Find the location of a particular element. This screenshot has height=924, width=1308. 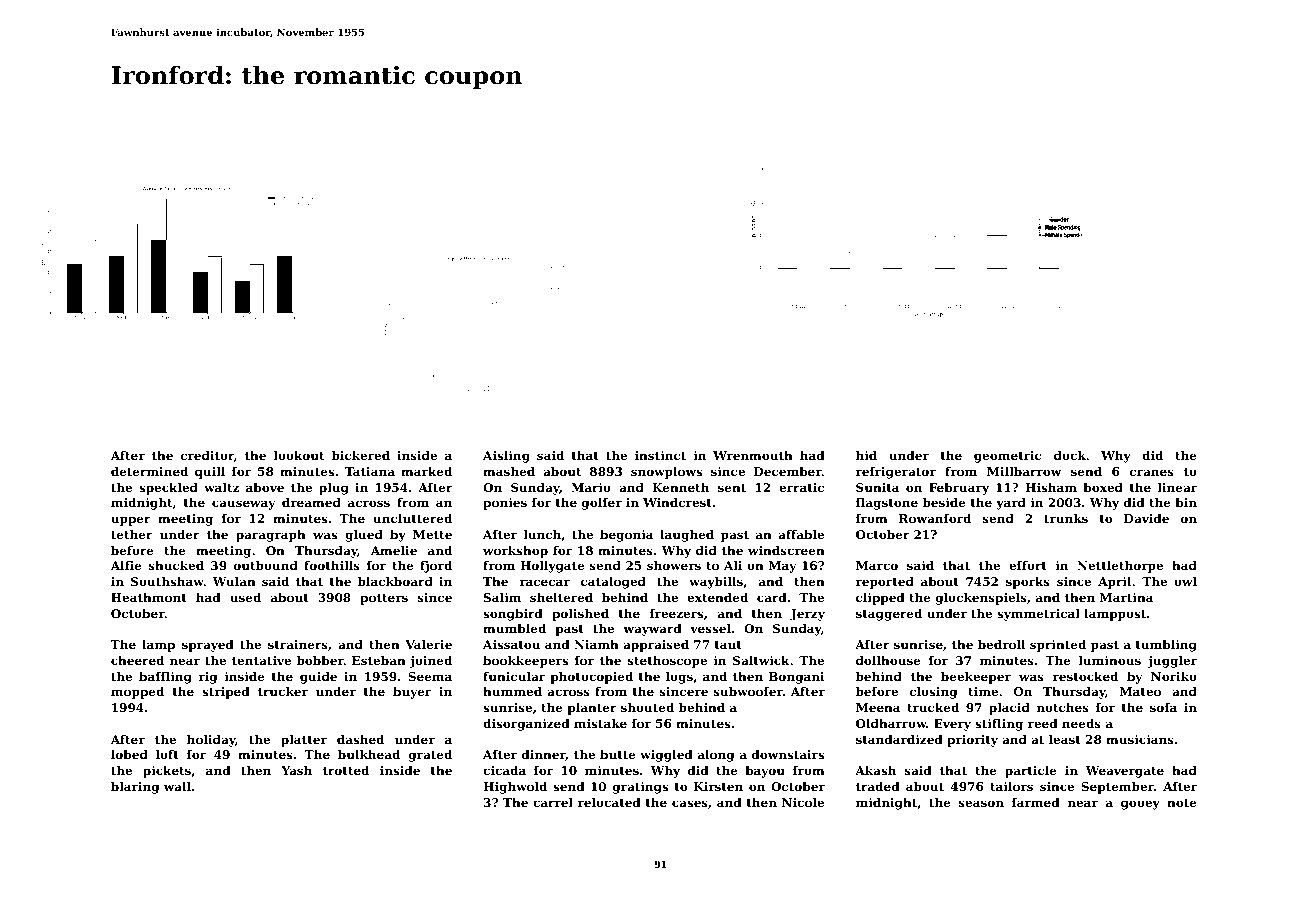

subwoofer is located at coordinates (748, 691).
